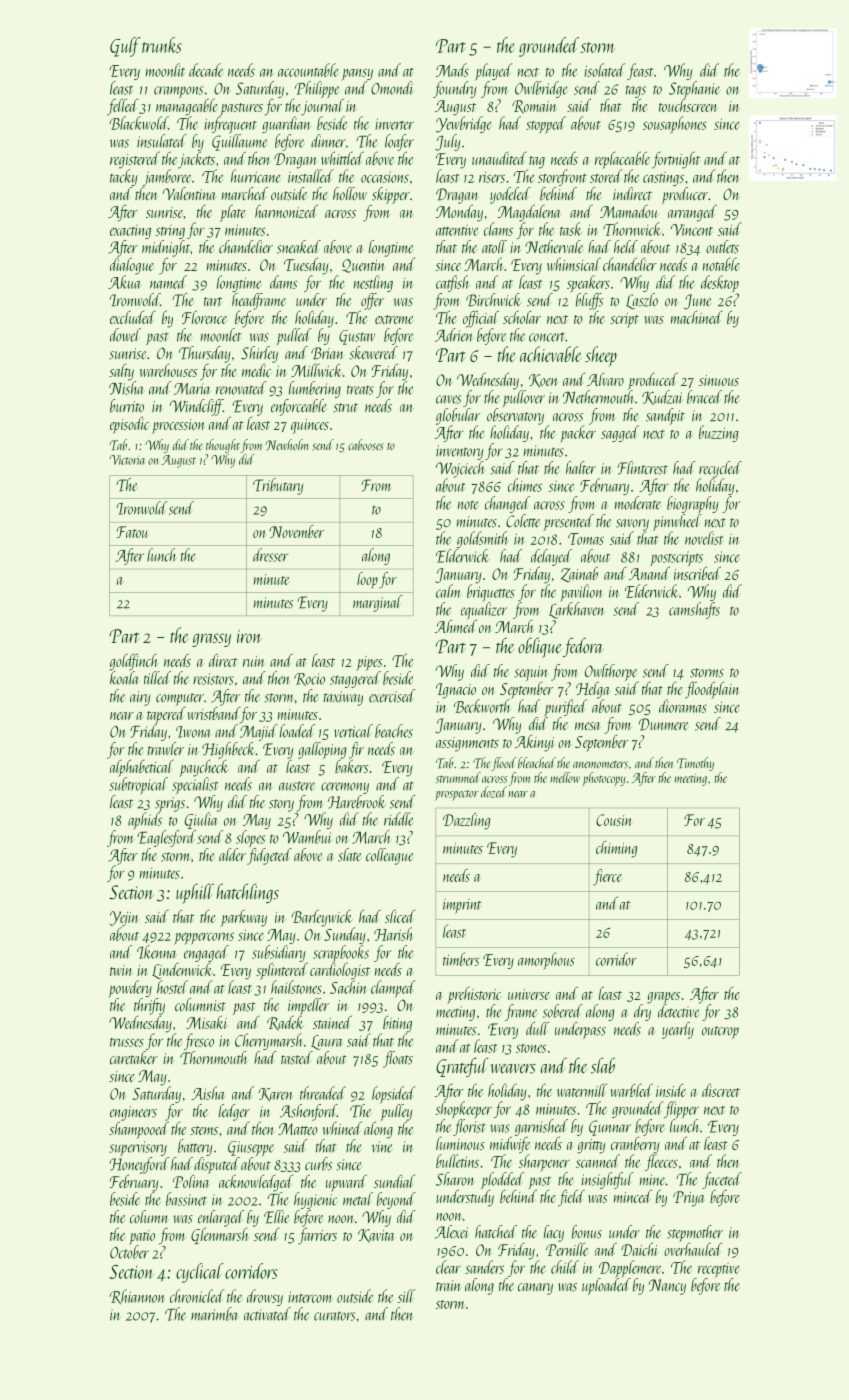 This image has height=1400, width=849. Describe the element at coordinates (265, 1297) in the image. I see `drowsy` at that location.
